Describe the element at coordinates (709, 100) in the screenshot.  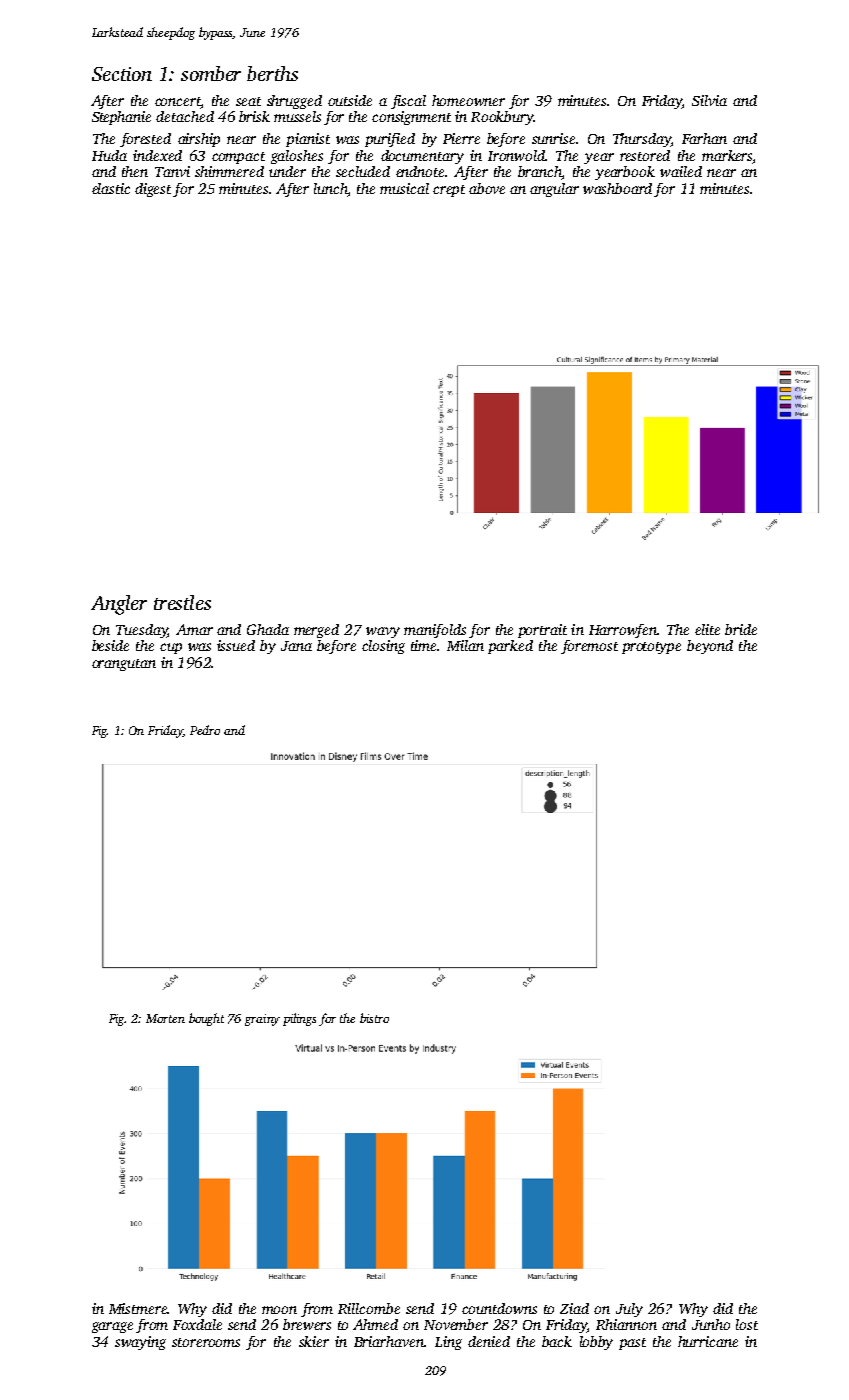
I see `Silvia` at that location.
